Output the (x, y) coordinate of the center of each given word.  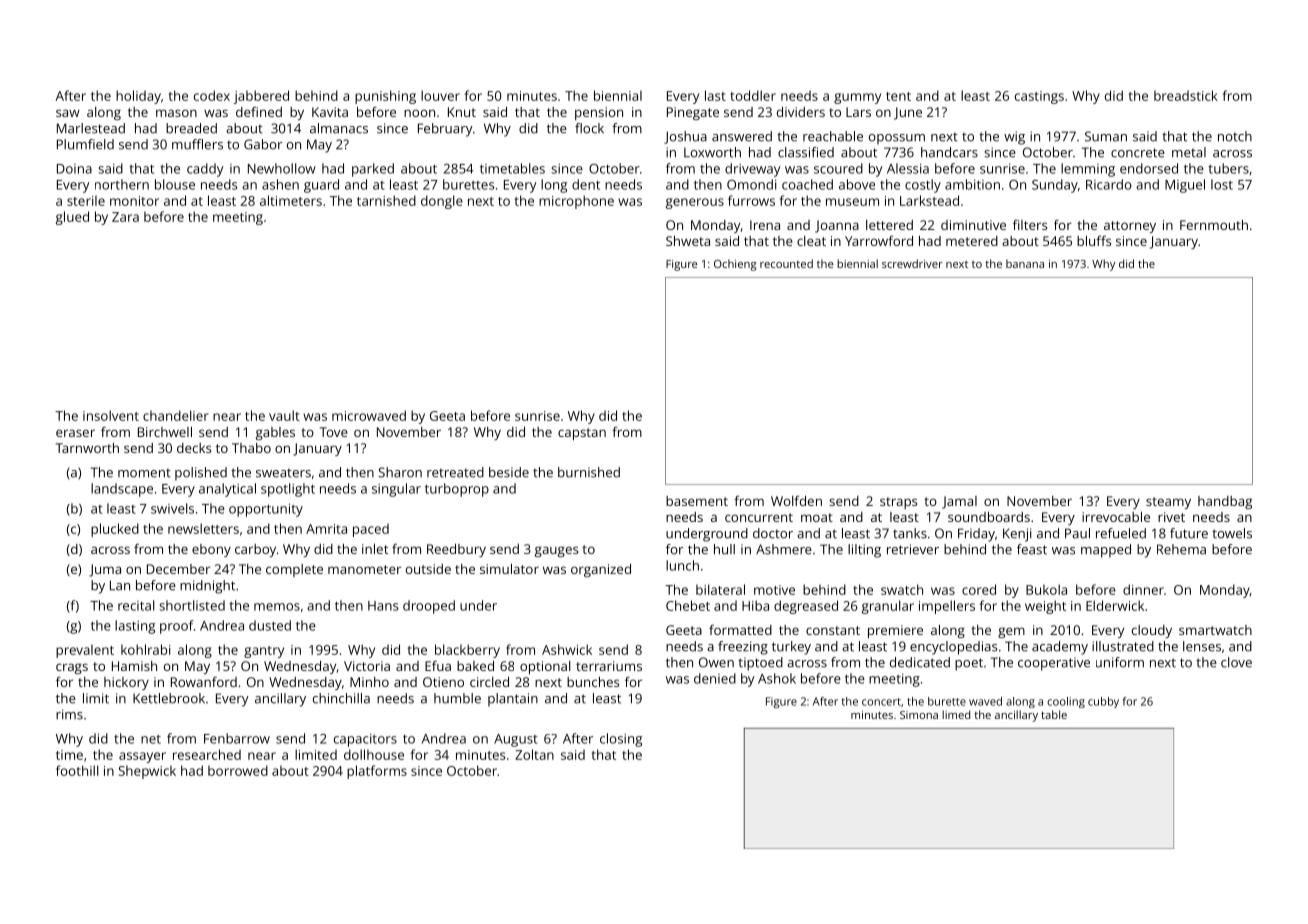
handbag (1225, 502)
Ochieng (735, 265)
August (516, 740)
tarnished (386, 200)
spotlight (288, 490)
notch (1235, 136)
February (445, 130)
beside (509, 472)
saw (68, 113)
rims (69, 714)
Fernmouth (1214, 225)
